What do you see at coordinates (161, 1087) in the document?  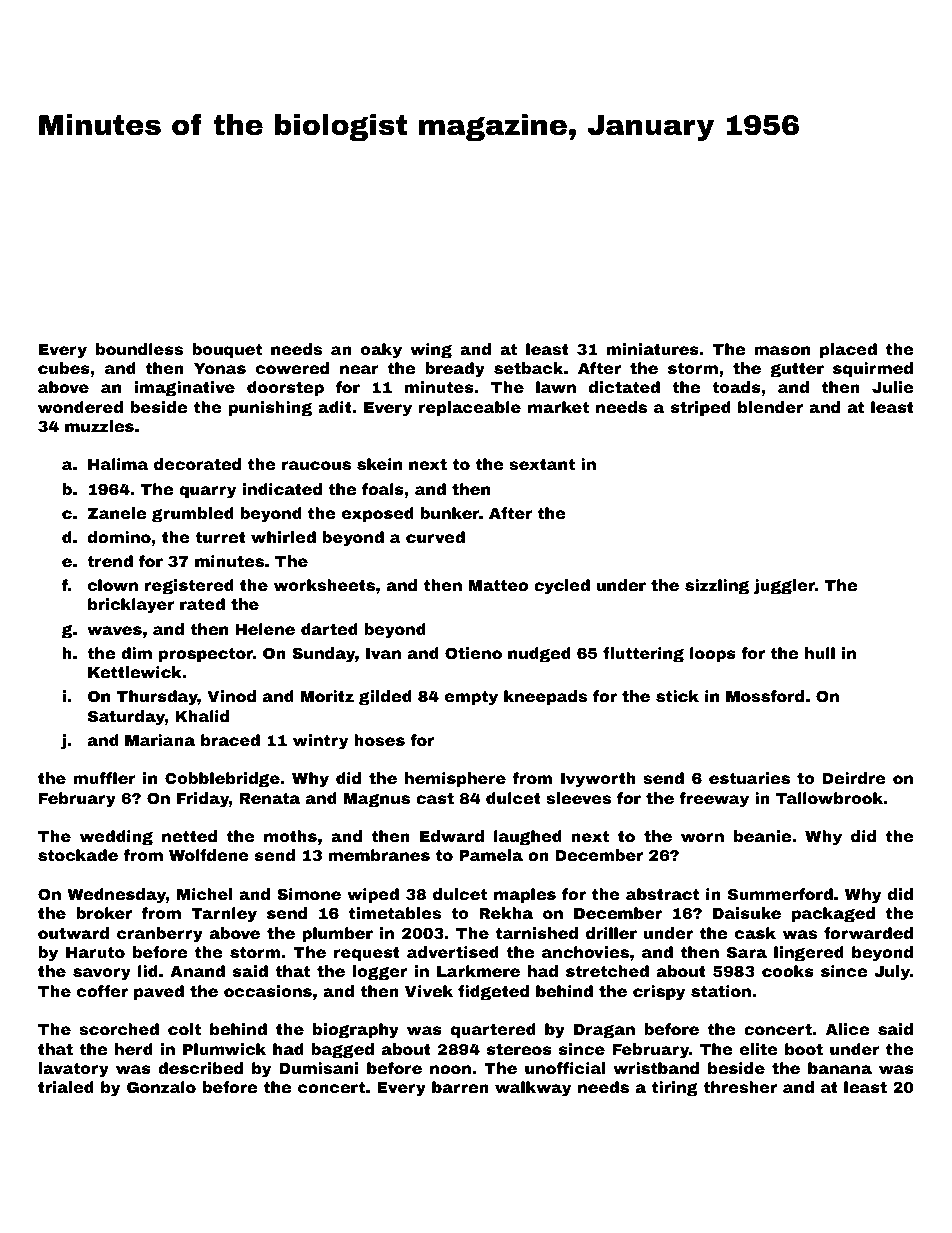 I see `Gonzalo` at bounding box center [161, 1087].
